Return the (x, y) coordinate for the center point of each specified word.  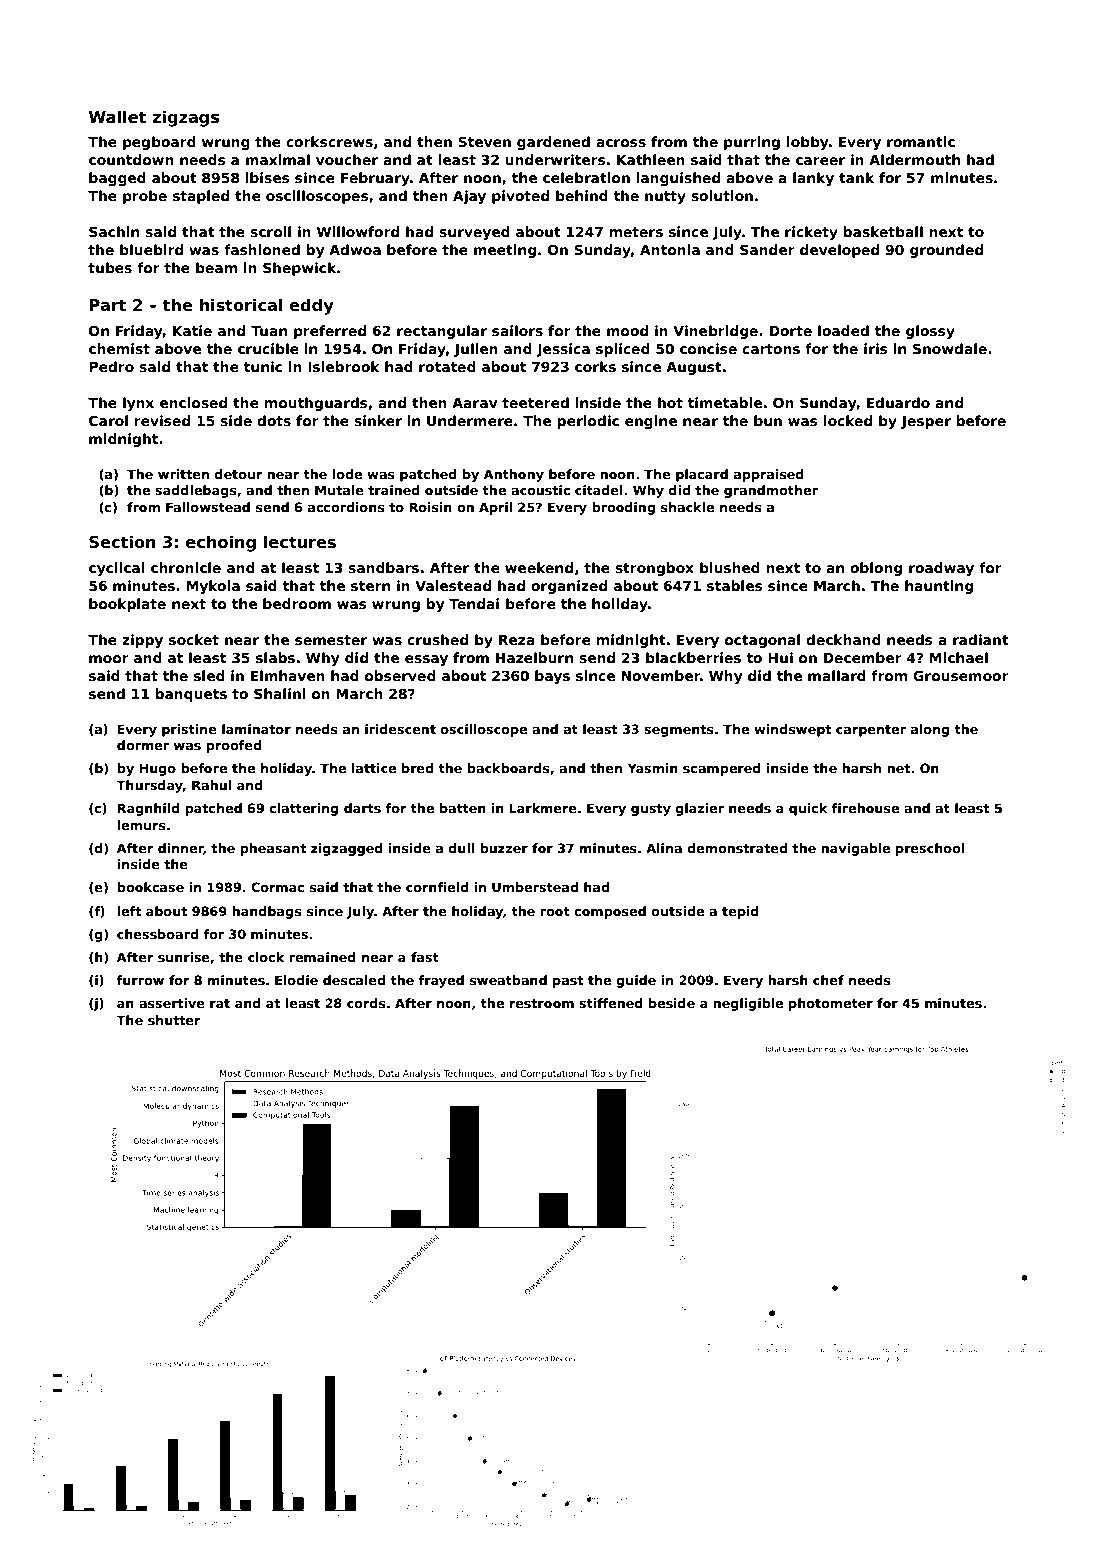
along (930, 730)
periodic (588, 422)
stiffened (611, 1003)
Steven (484, 141)
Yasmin (653, 768)
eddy (311, 306)
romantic (921, 141)
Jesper (926, 422)
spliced (623, 350)
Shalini (280, 693)
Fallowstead (208, 507)
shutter (174, 1020)
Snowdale (950, 348)
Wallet (117, 117)
